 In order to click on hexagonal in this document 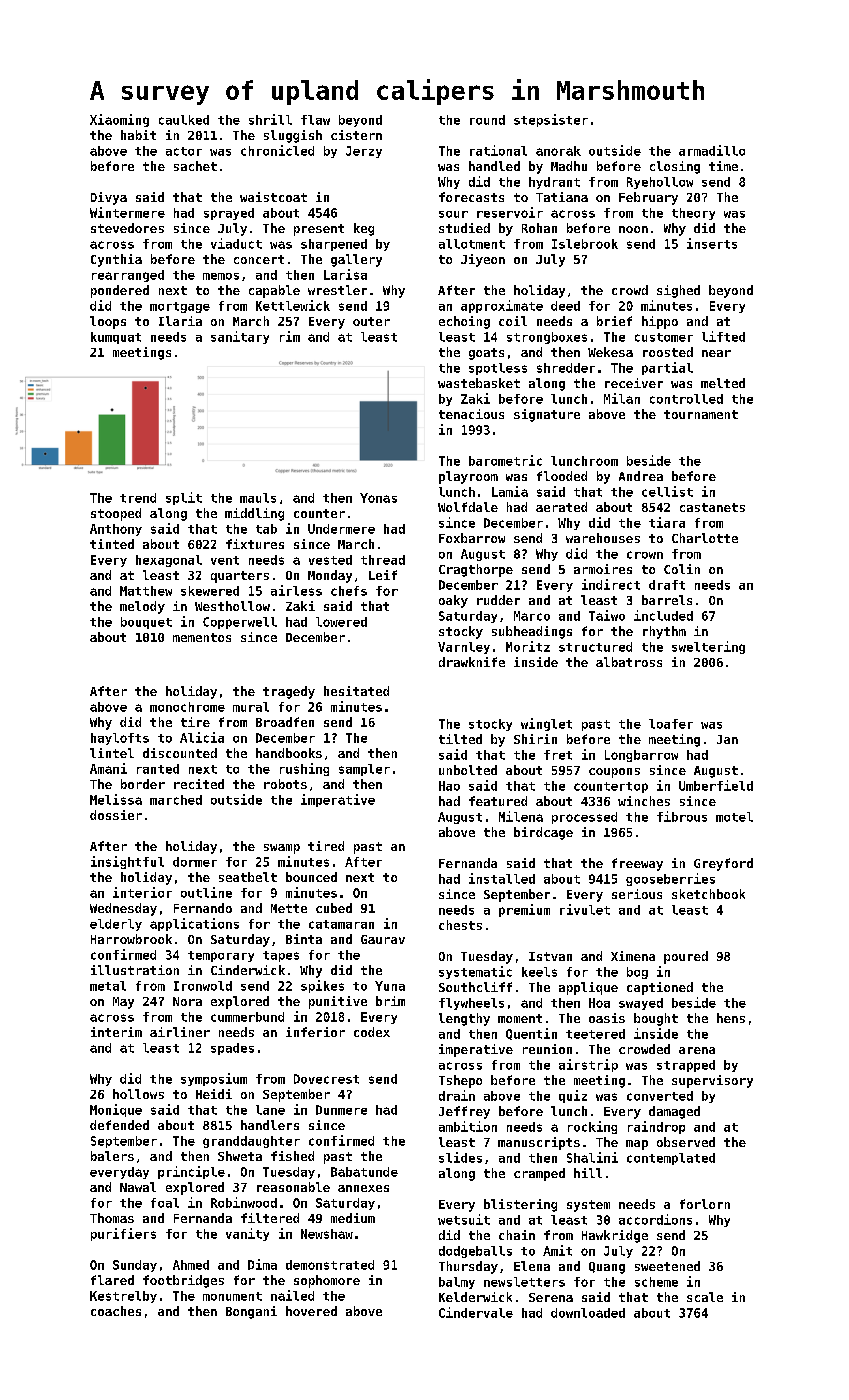, I will do `click(169, 561)`.
